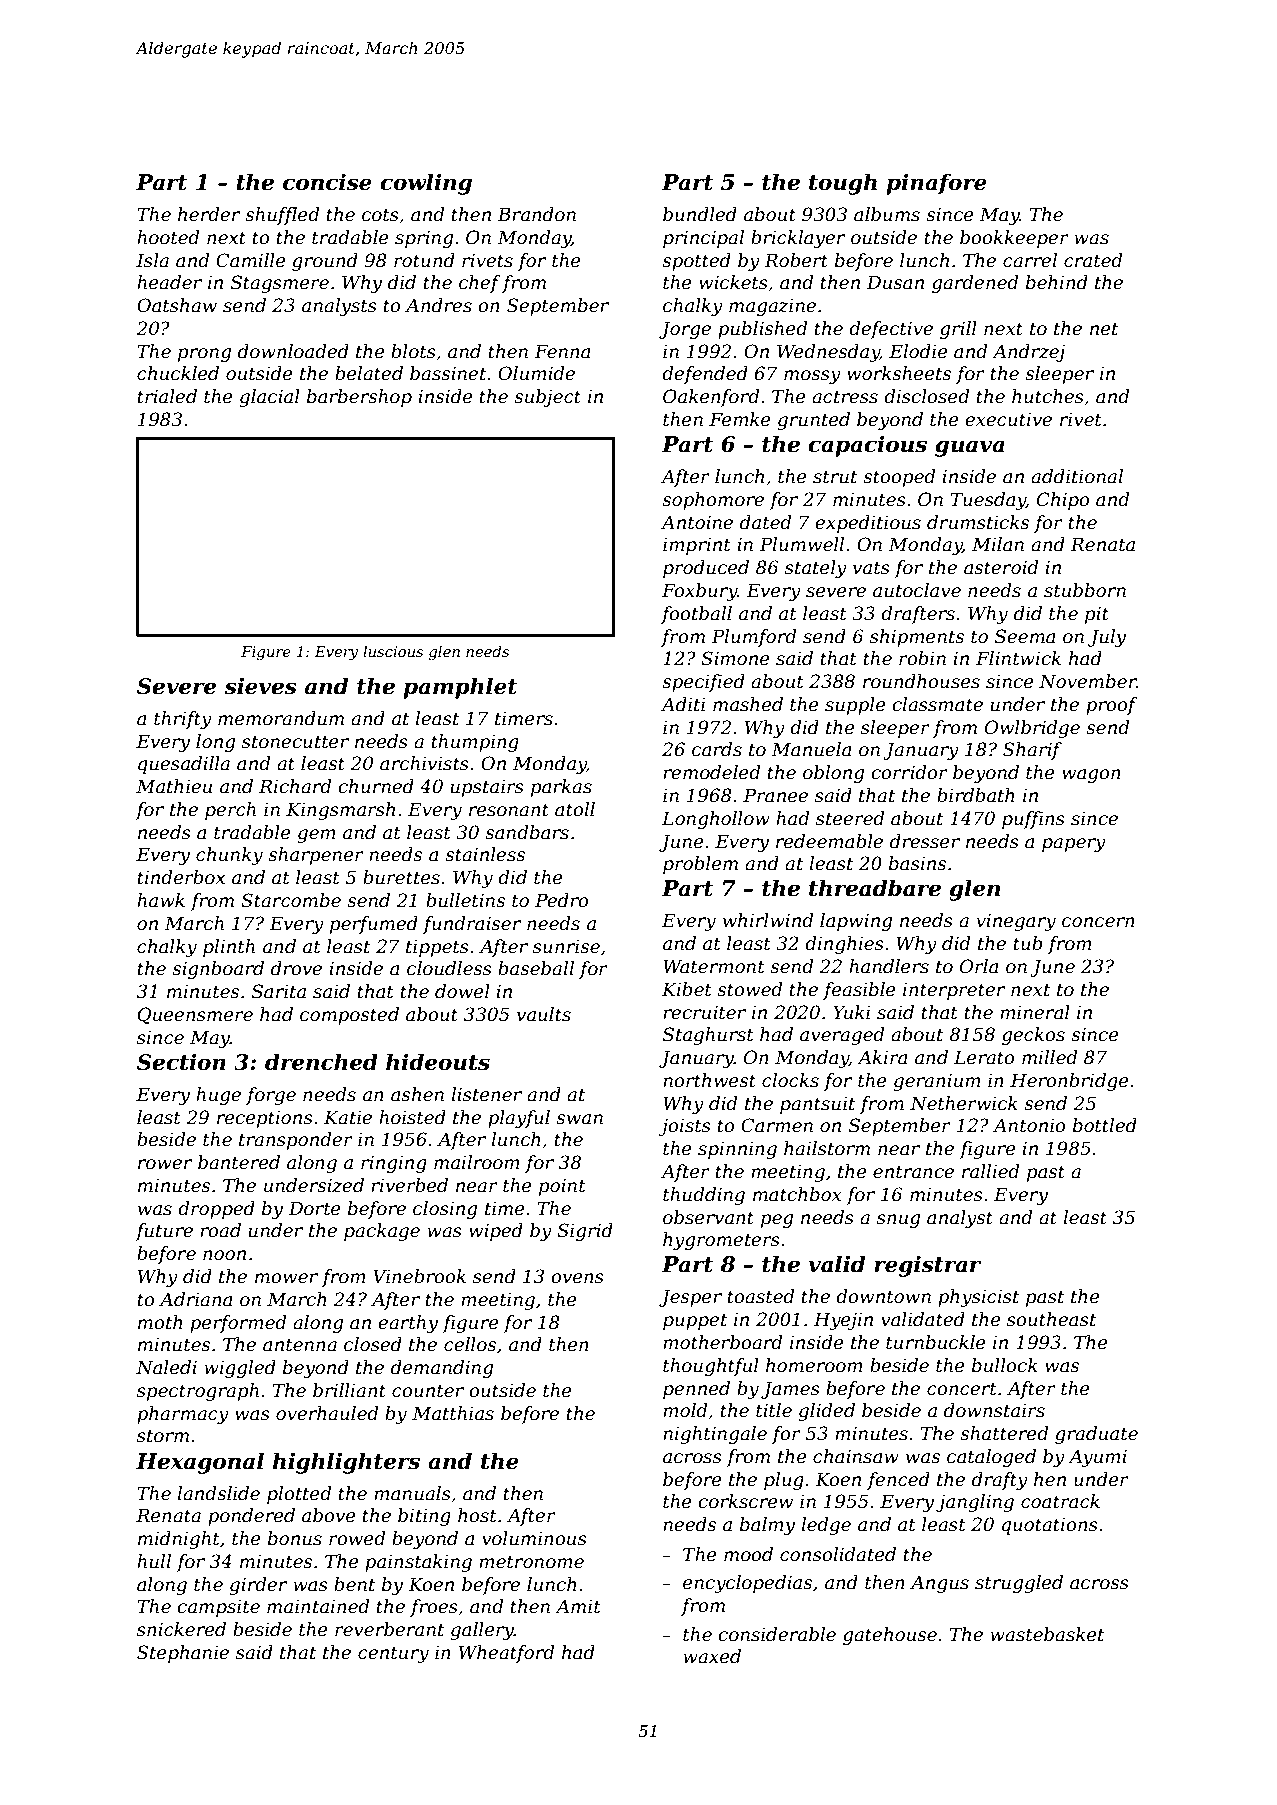 The height and width of the screenshot is (1805, 1277). Describe the element at coordinates (740, 419) in the screenshot. I see `Femke` at that location.
